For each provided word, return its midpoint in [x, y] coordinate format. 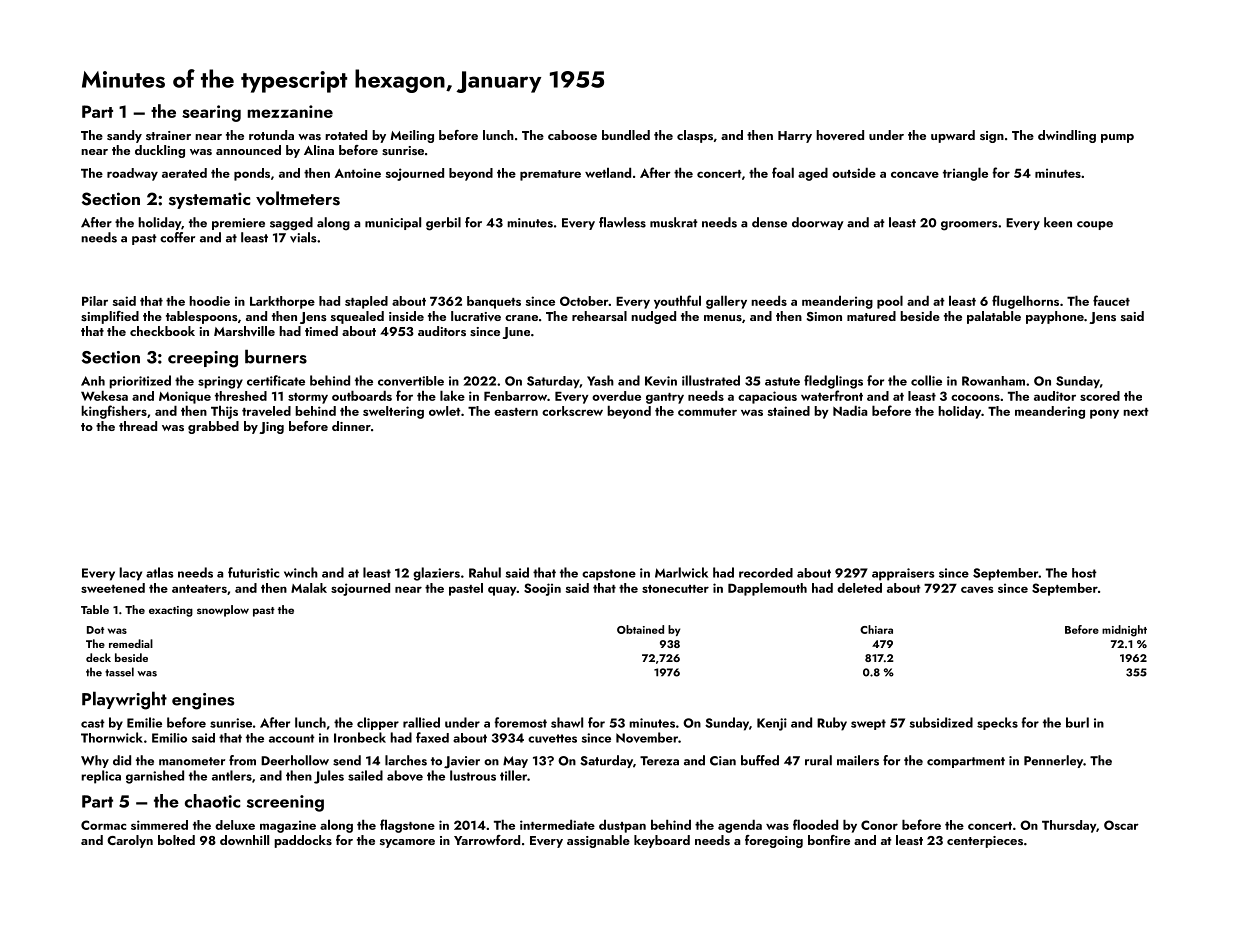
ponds [252, 174]
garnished [155, 777]
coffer [177, 237]
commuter [707, 412]
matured [871, 316]
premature [550, 175]
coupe [1095, 225]
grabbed [213, 427]
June [516, 333]
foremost [520, 722]
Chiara [876, 629]
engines [203, 701]
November [647, 737]
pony [1104, 414]
